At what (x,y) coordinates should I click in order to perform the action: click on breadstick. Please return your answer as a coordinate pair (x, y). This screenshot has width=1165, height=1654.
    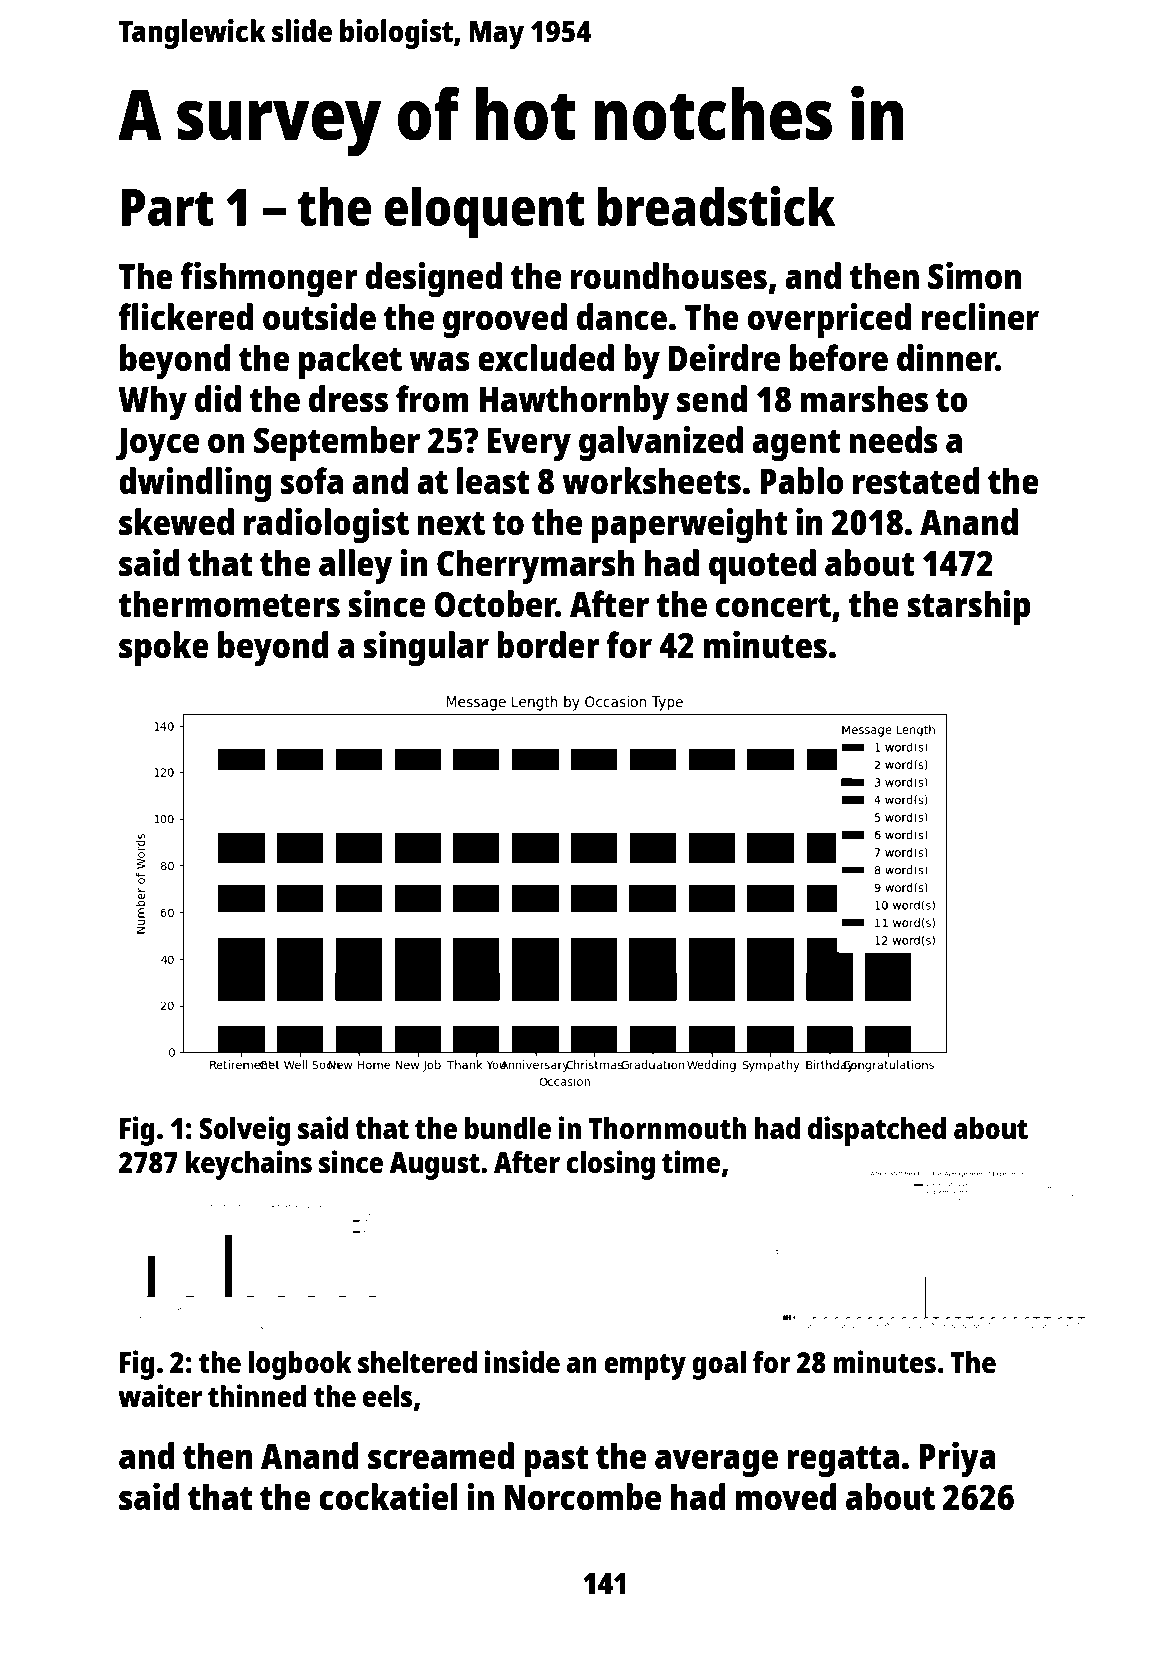
    Looking at the image, I should click on (716, 206).
